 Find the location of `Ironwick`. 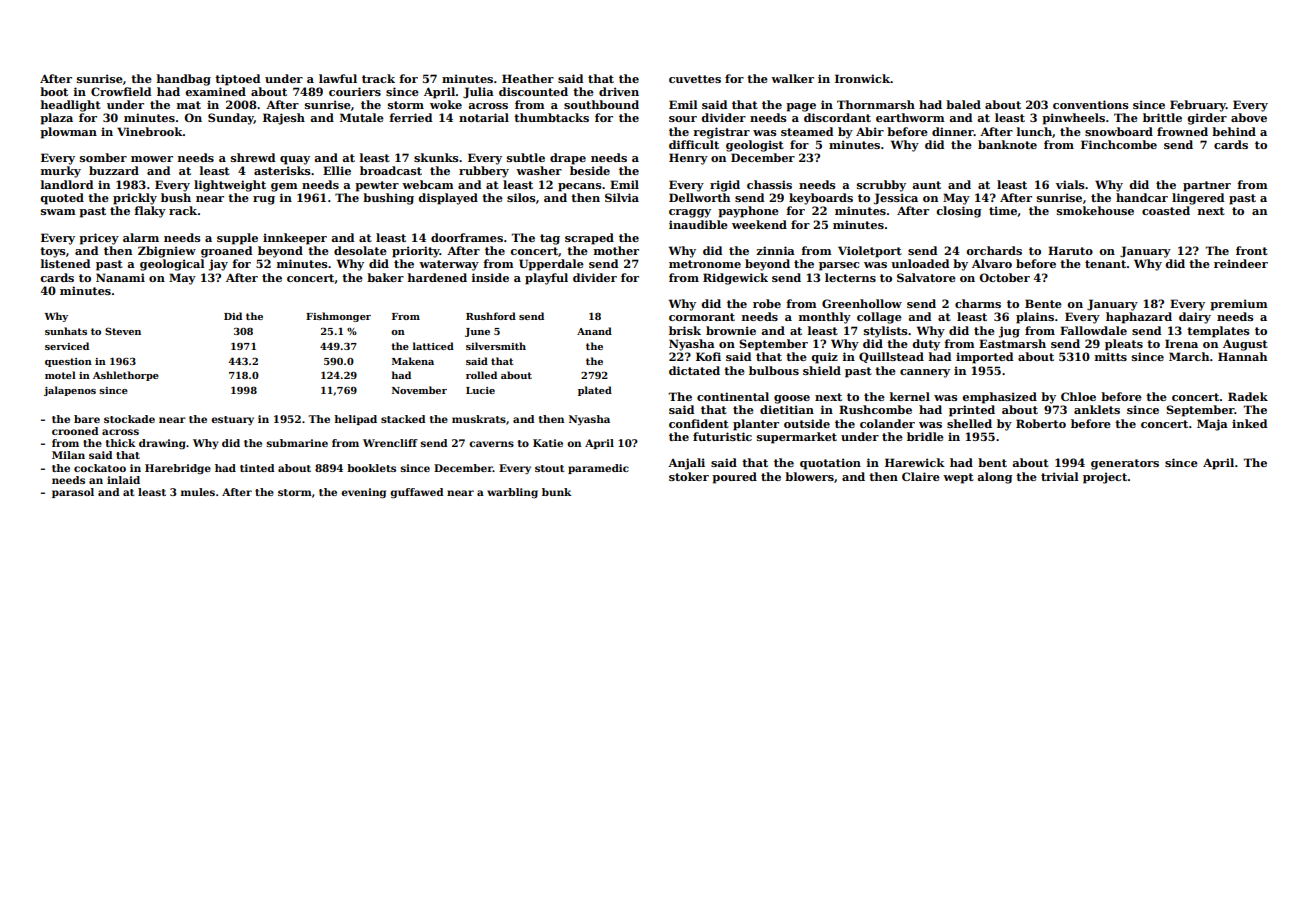

Ironwick is located at coordinates (862, 78).
